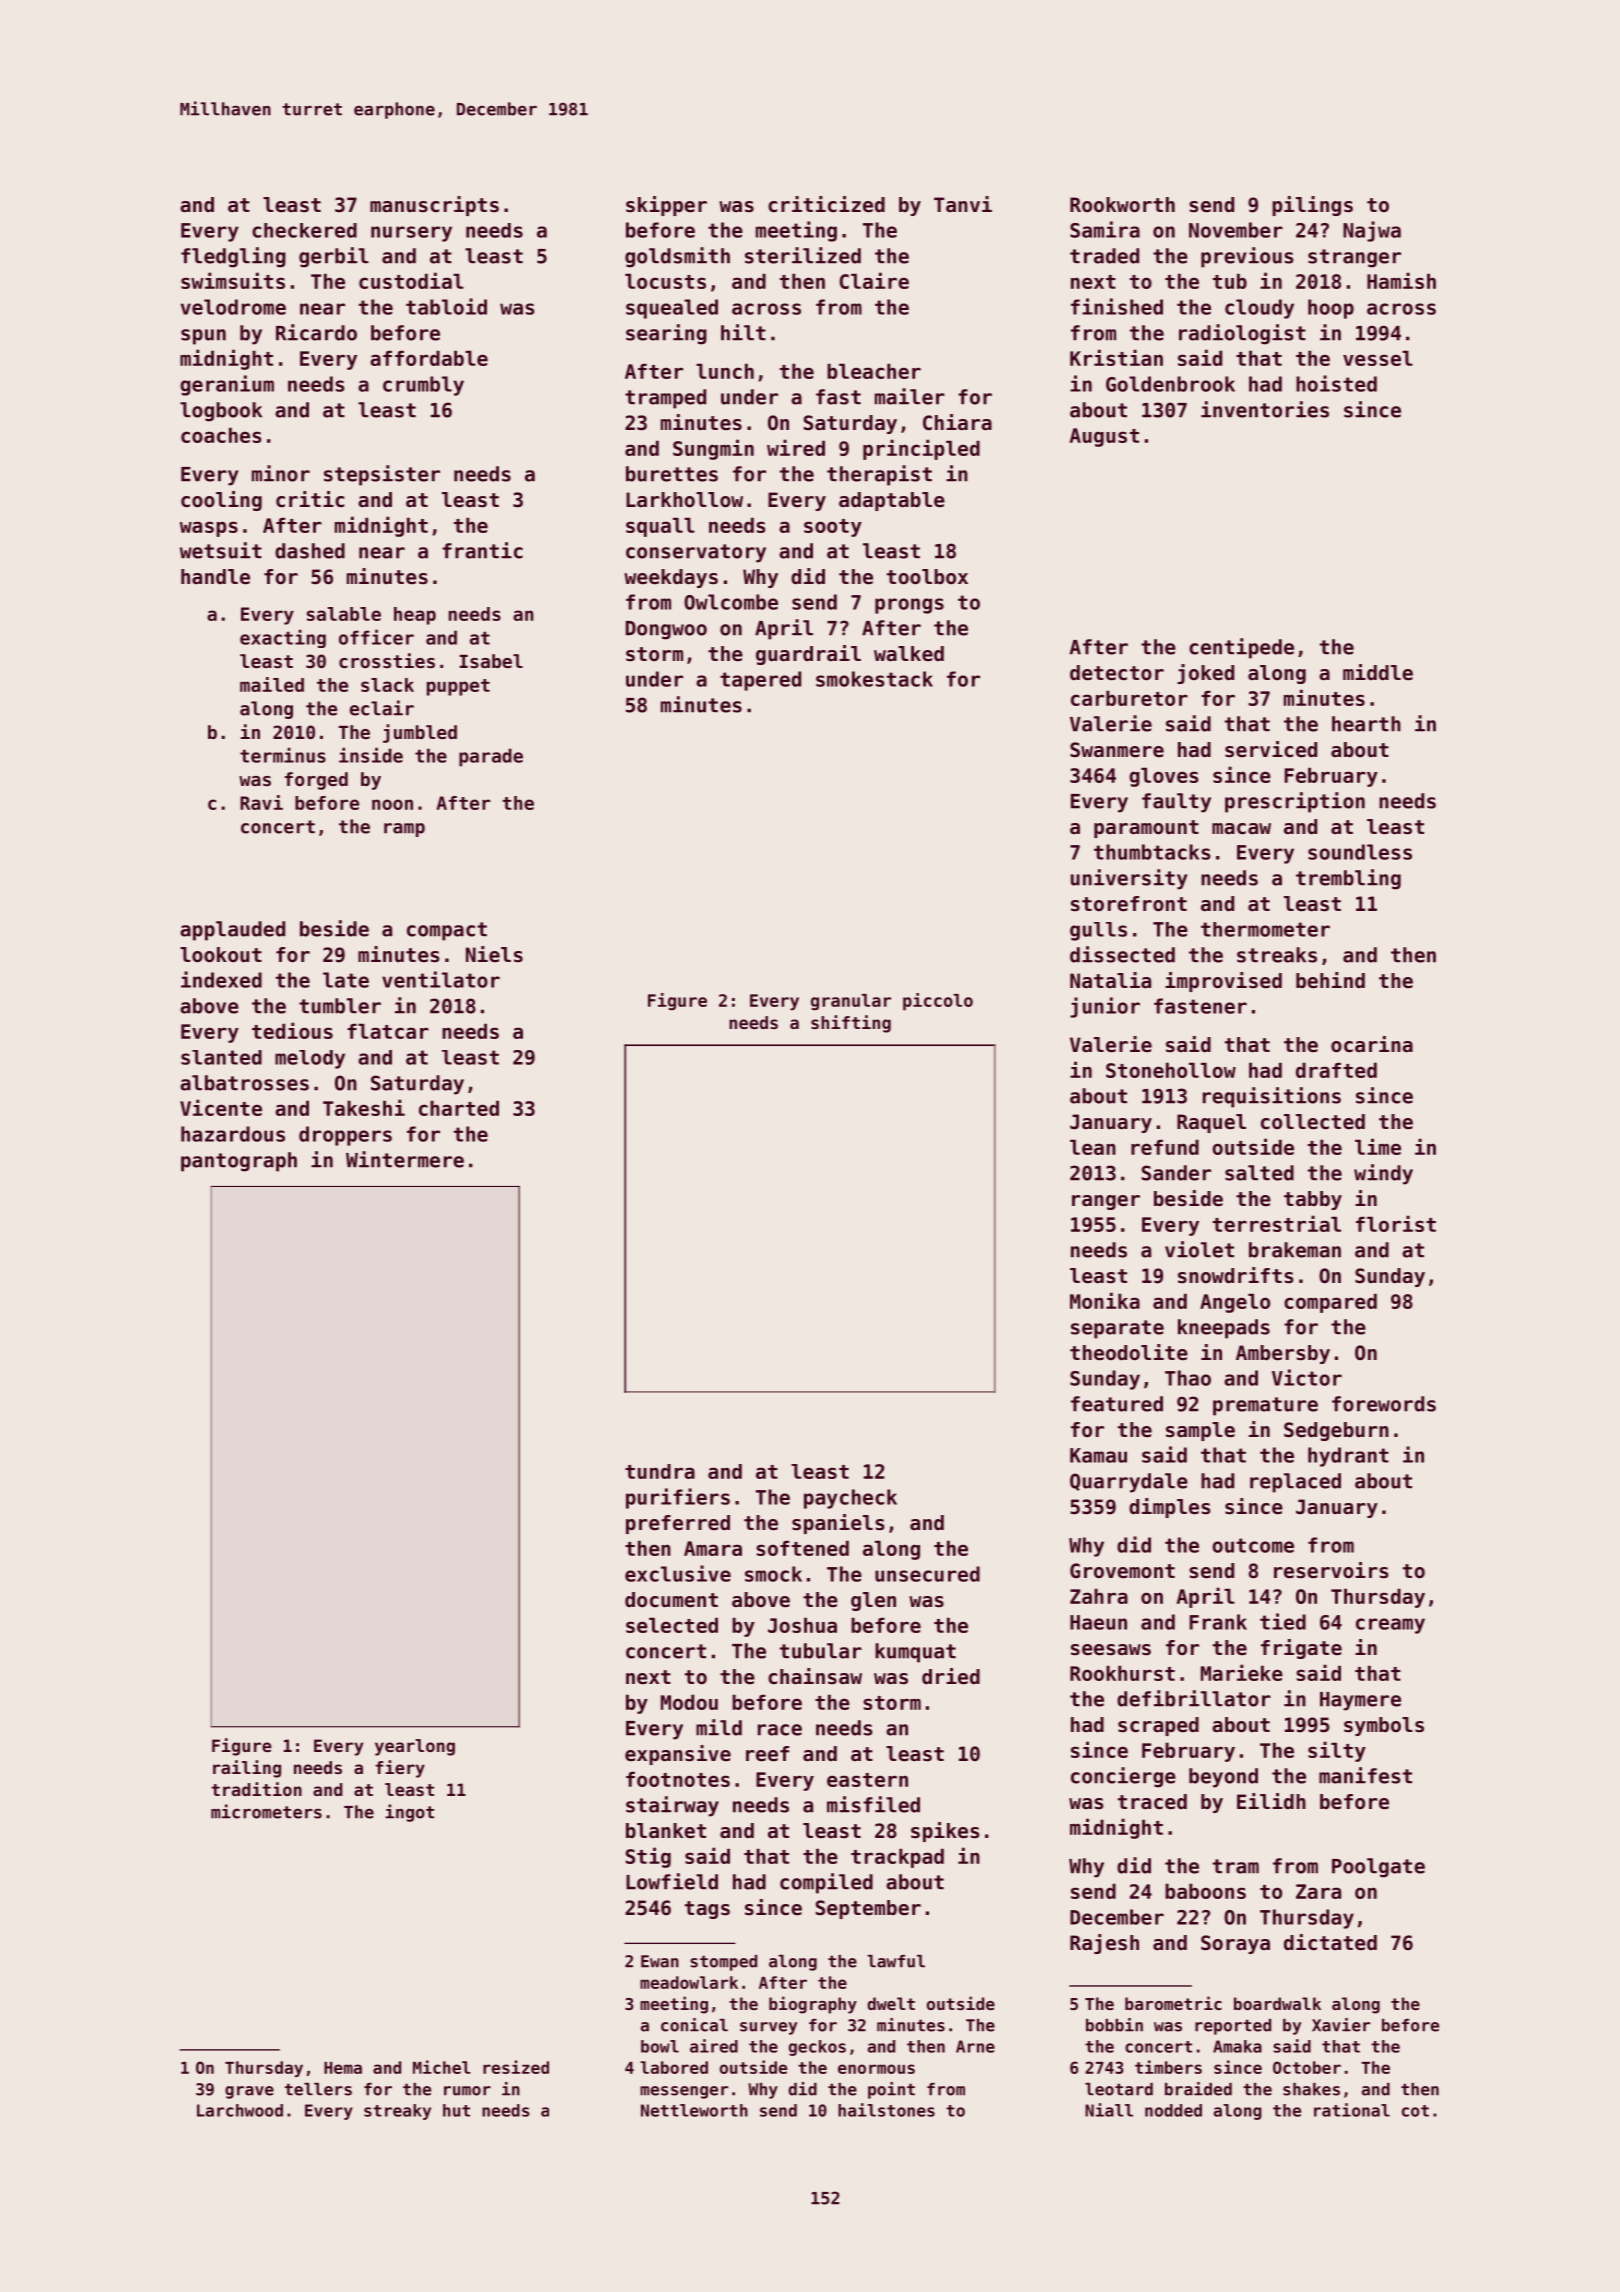 Image resolution: width=1620 pixels, height=2292 pixels. I want to click on Arne, so click(975, 2046).
